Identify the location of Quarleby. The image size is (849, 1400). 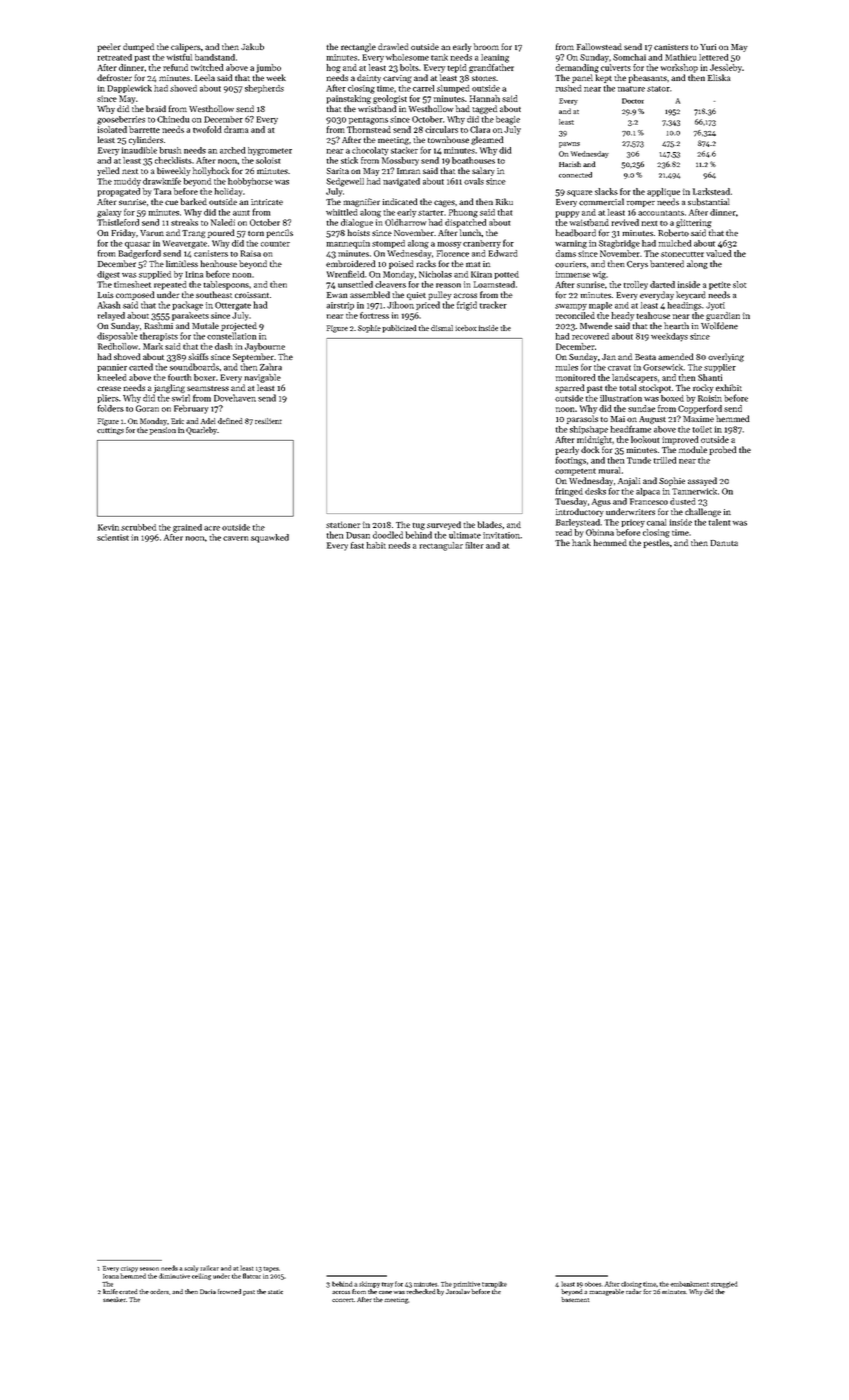
(201, 431).
